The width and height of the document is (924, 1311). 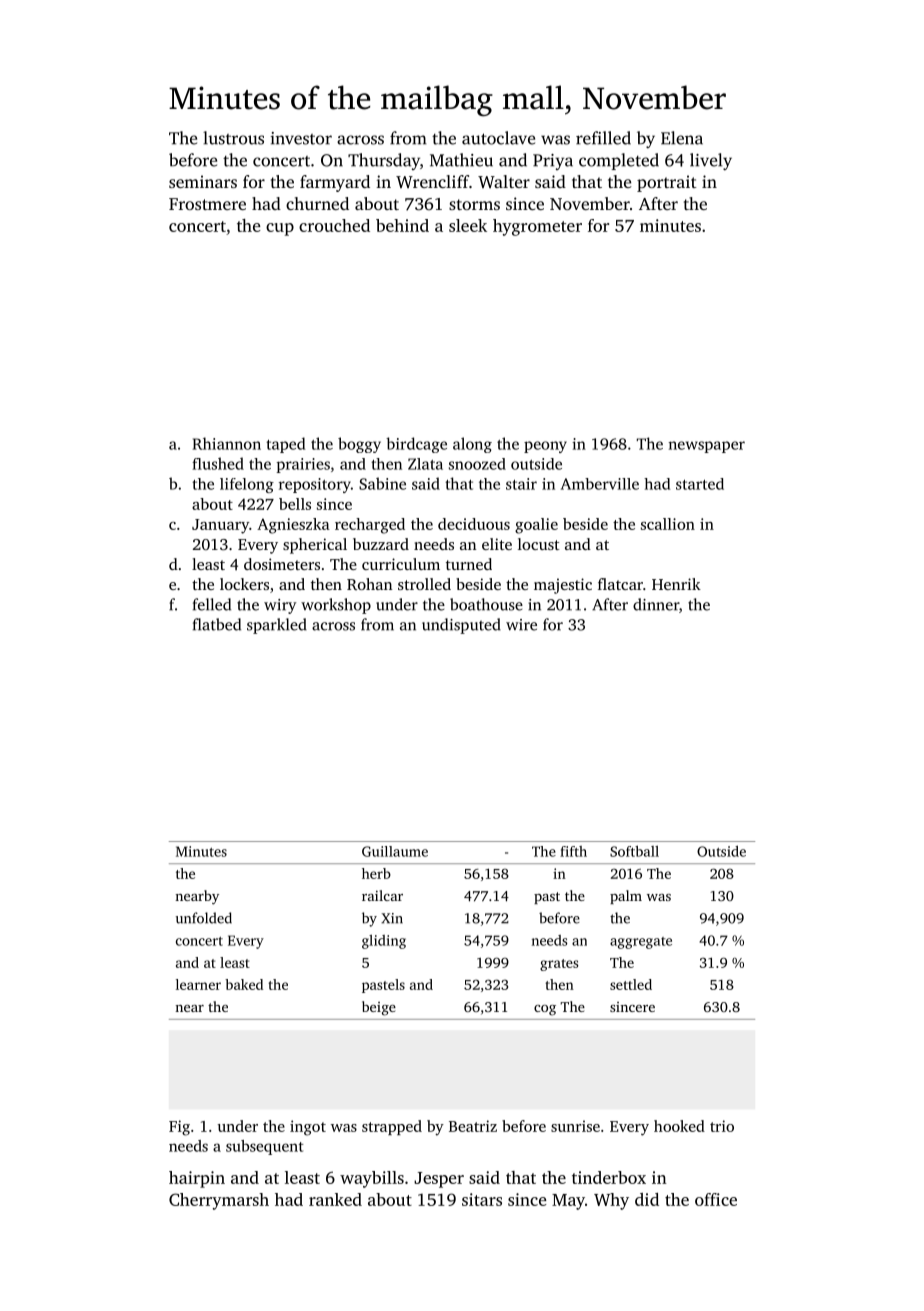 I want to click on Guillaume, so click(x=395, y=851).
